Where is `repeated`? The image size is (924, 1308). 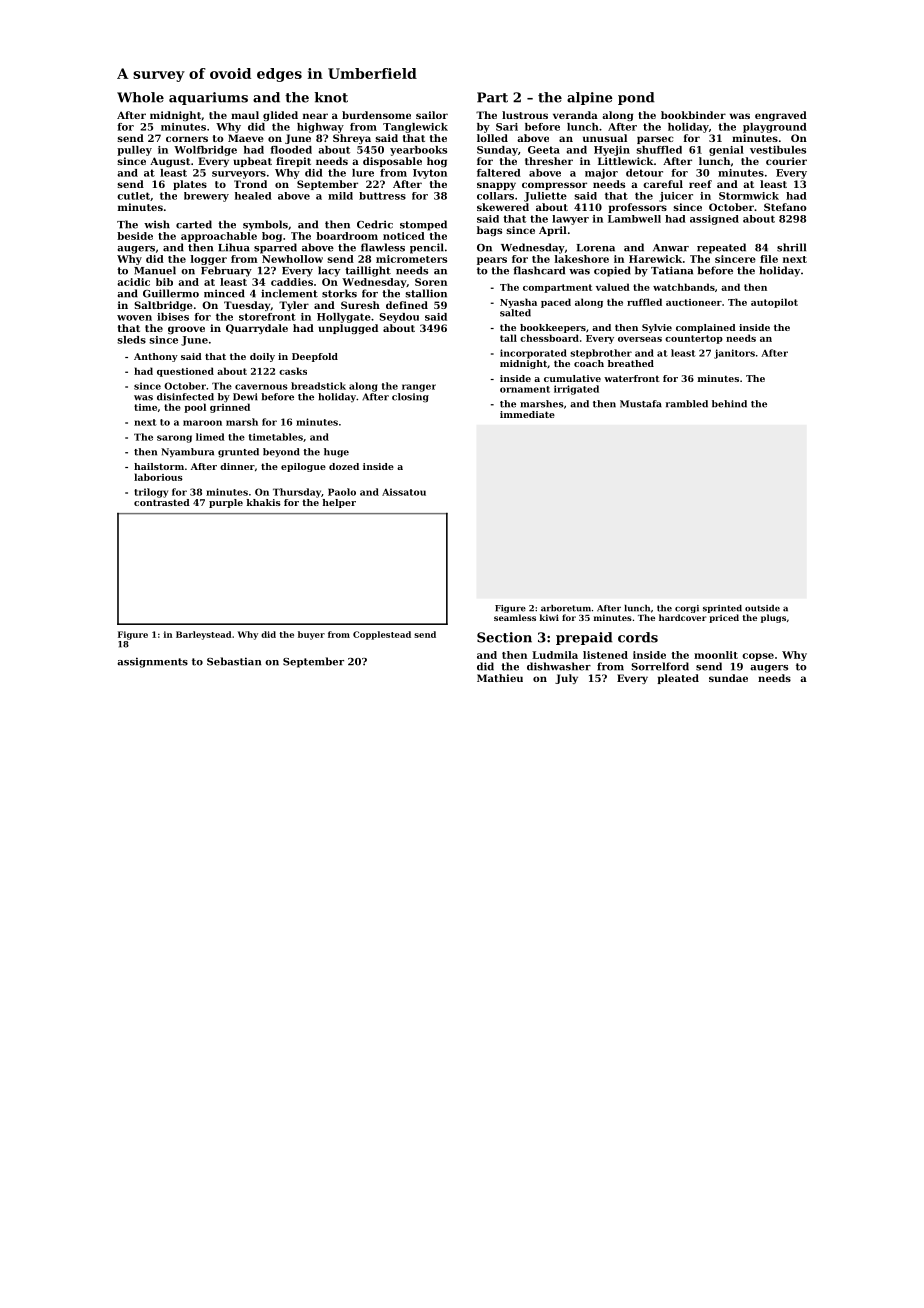 repeated is located at coordinates (721, 248).
